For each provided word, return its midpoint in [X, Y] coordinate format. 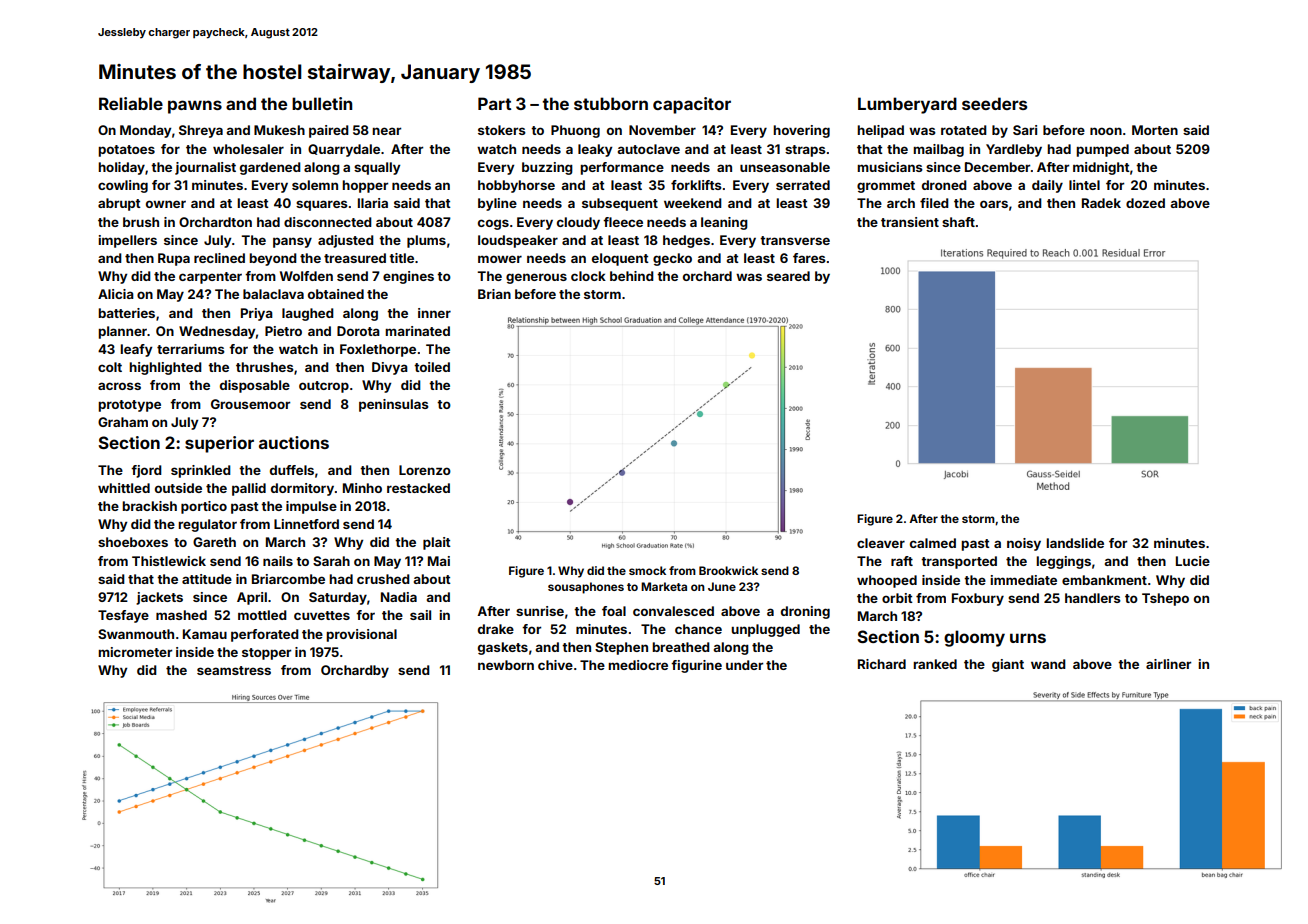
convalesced [673, 611]
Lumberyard [907, 105]
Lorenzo [425, 470]
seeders [994, 103]
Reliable [131, 103]
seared [788, 276]
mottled [262, 615]
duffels [292, 470]
